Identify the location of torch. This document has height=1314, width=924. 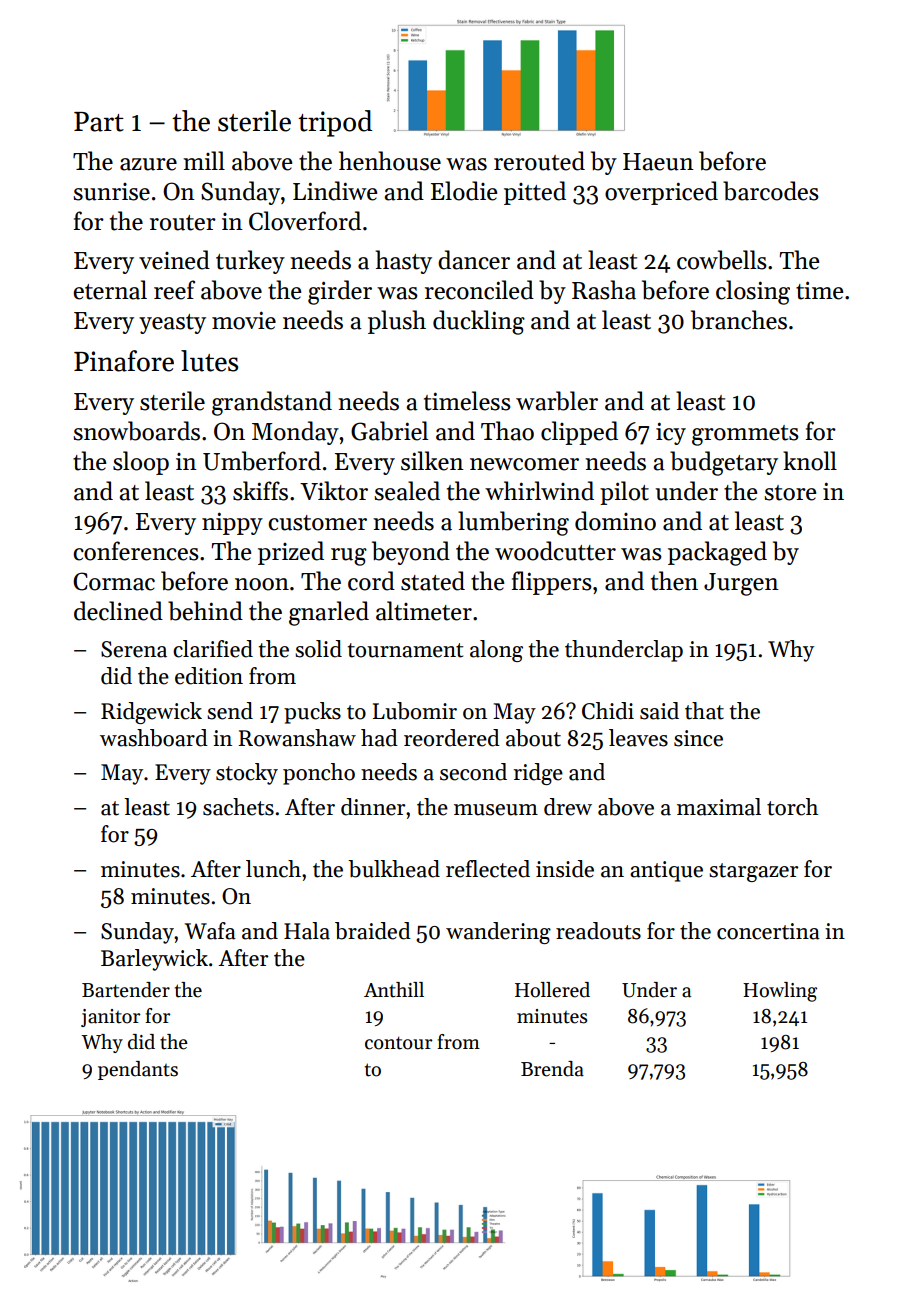
(792, 807).
